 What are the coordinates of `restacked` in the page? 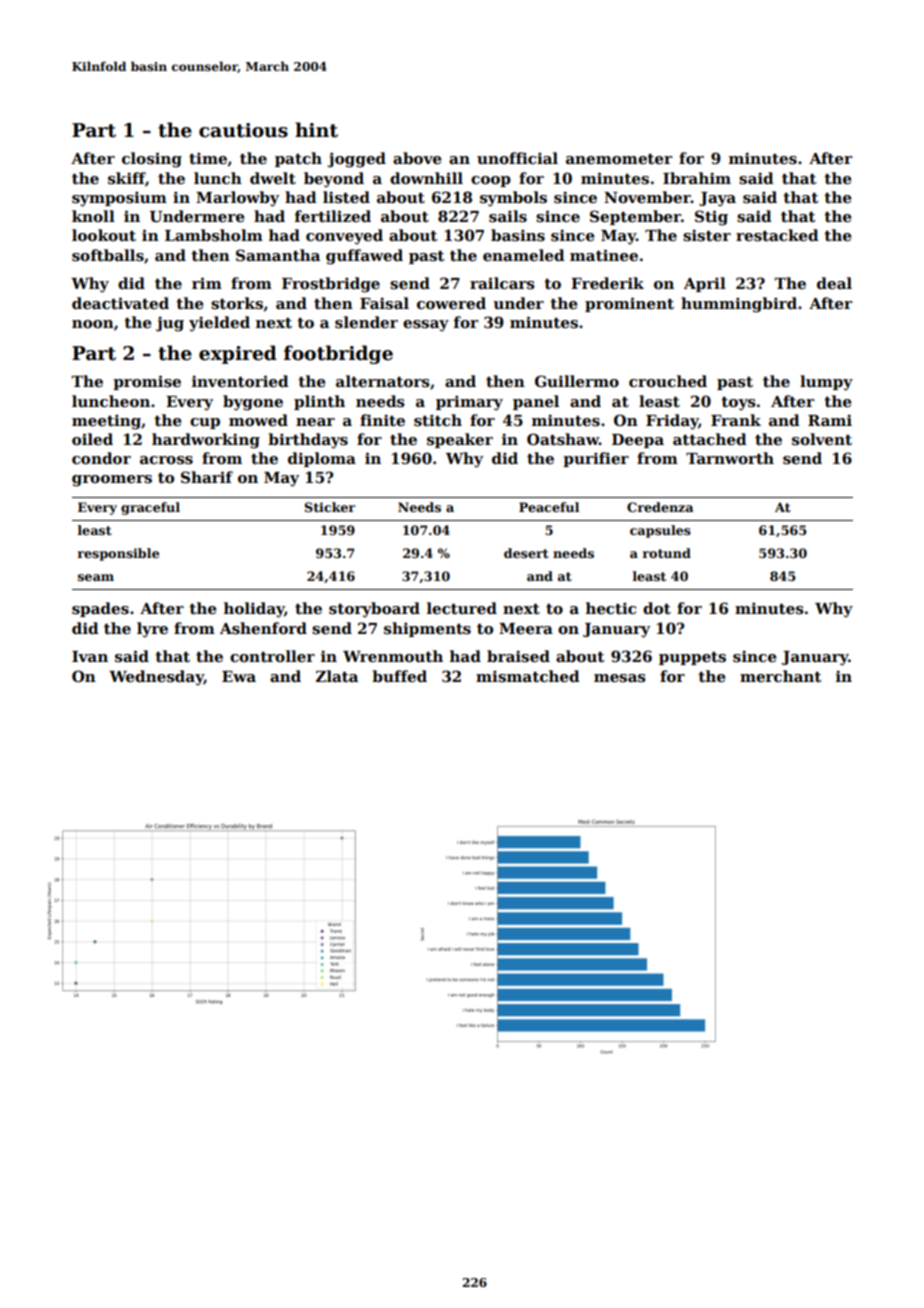 It's located at (777, 235).
